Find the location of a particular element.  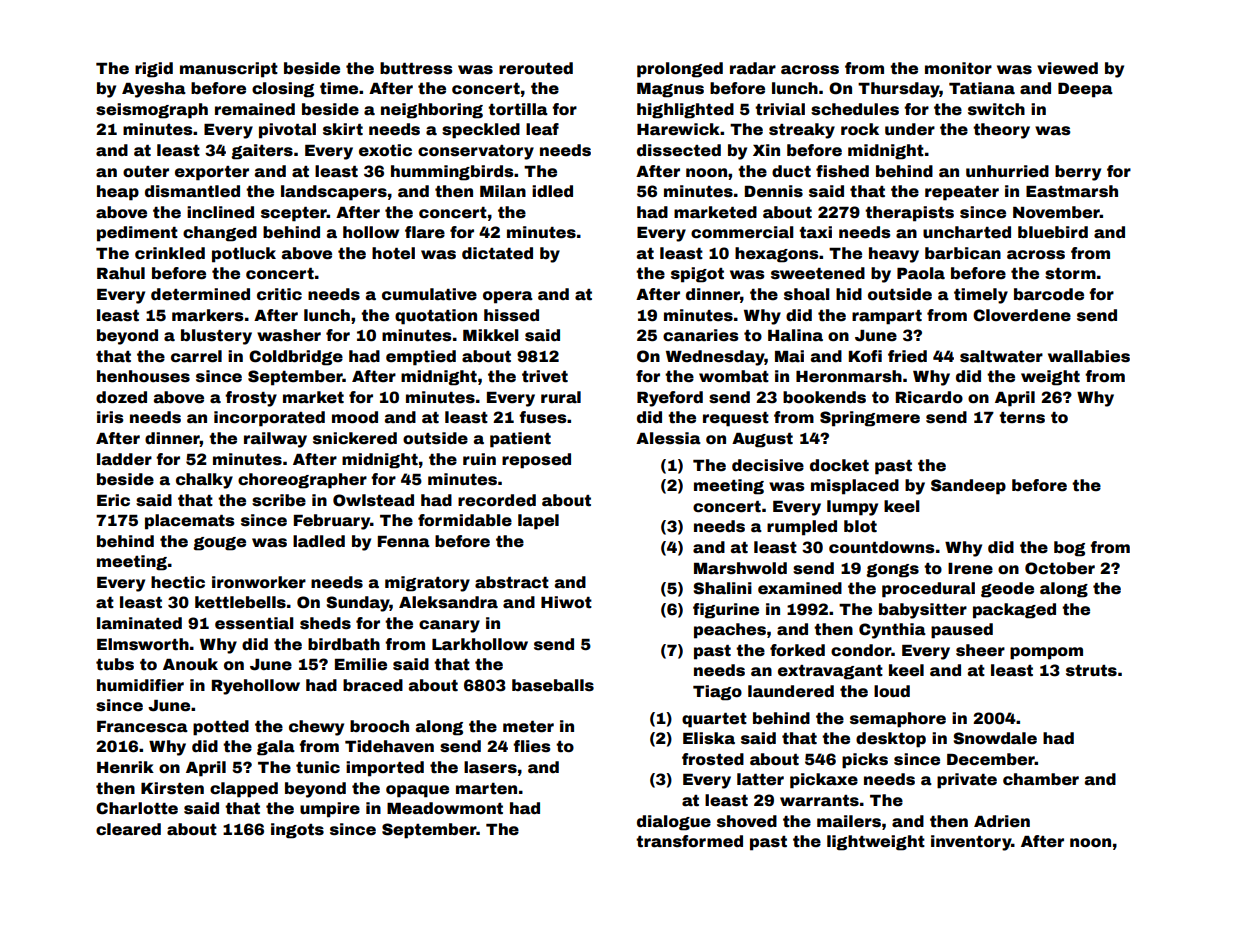

Cynthia is located at coordinates (892, 631).
